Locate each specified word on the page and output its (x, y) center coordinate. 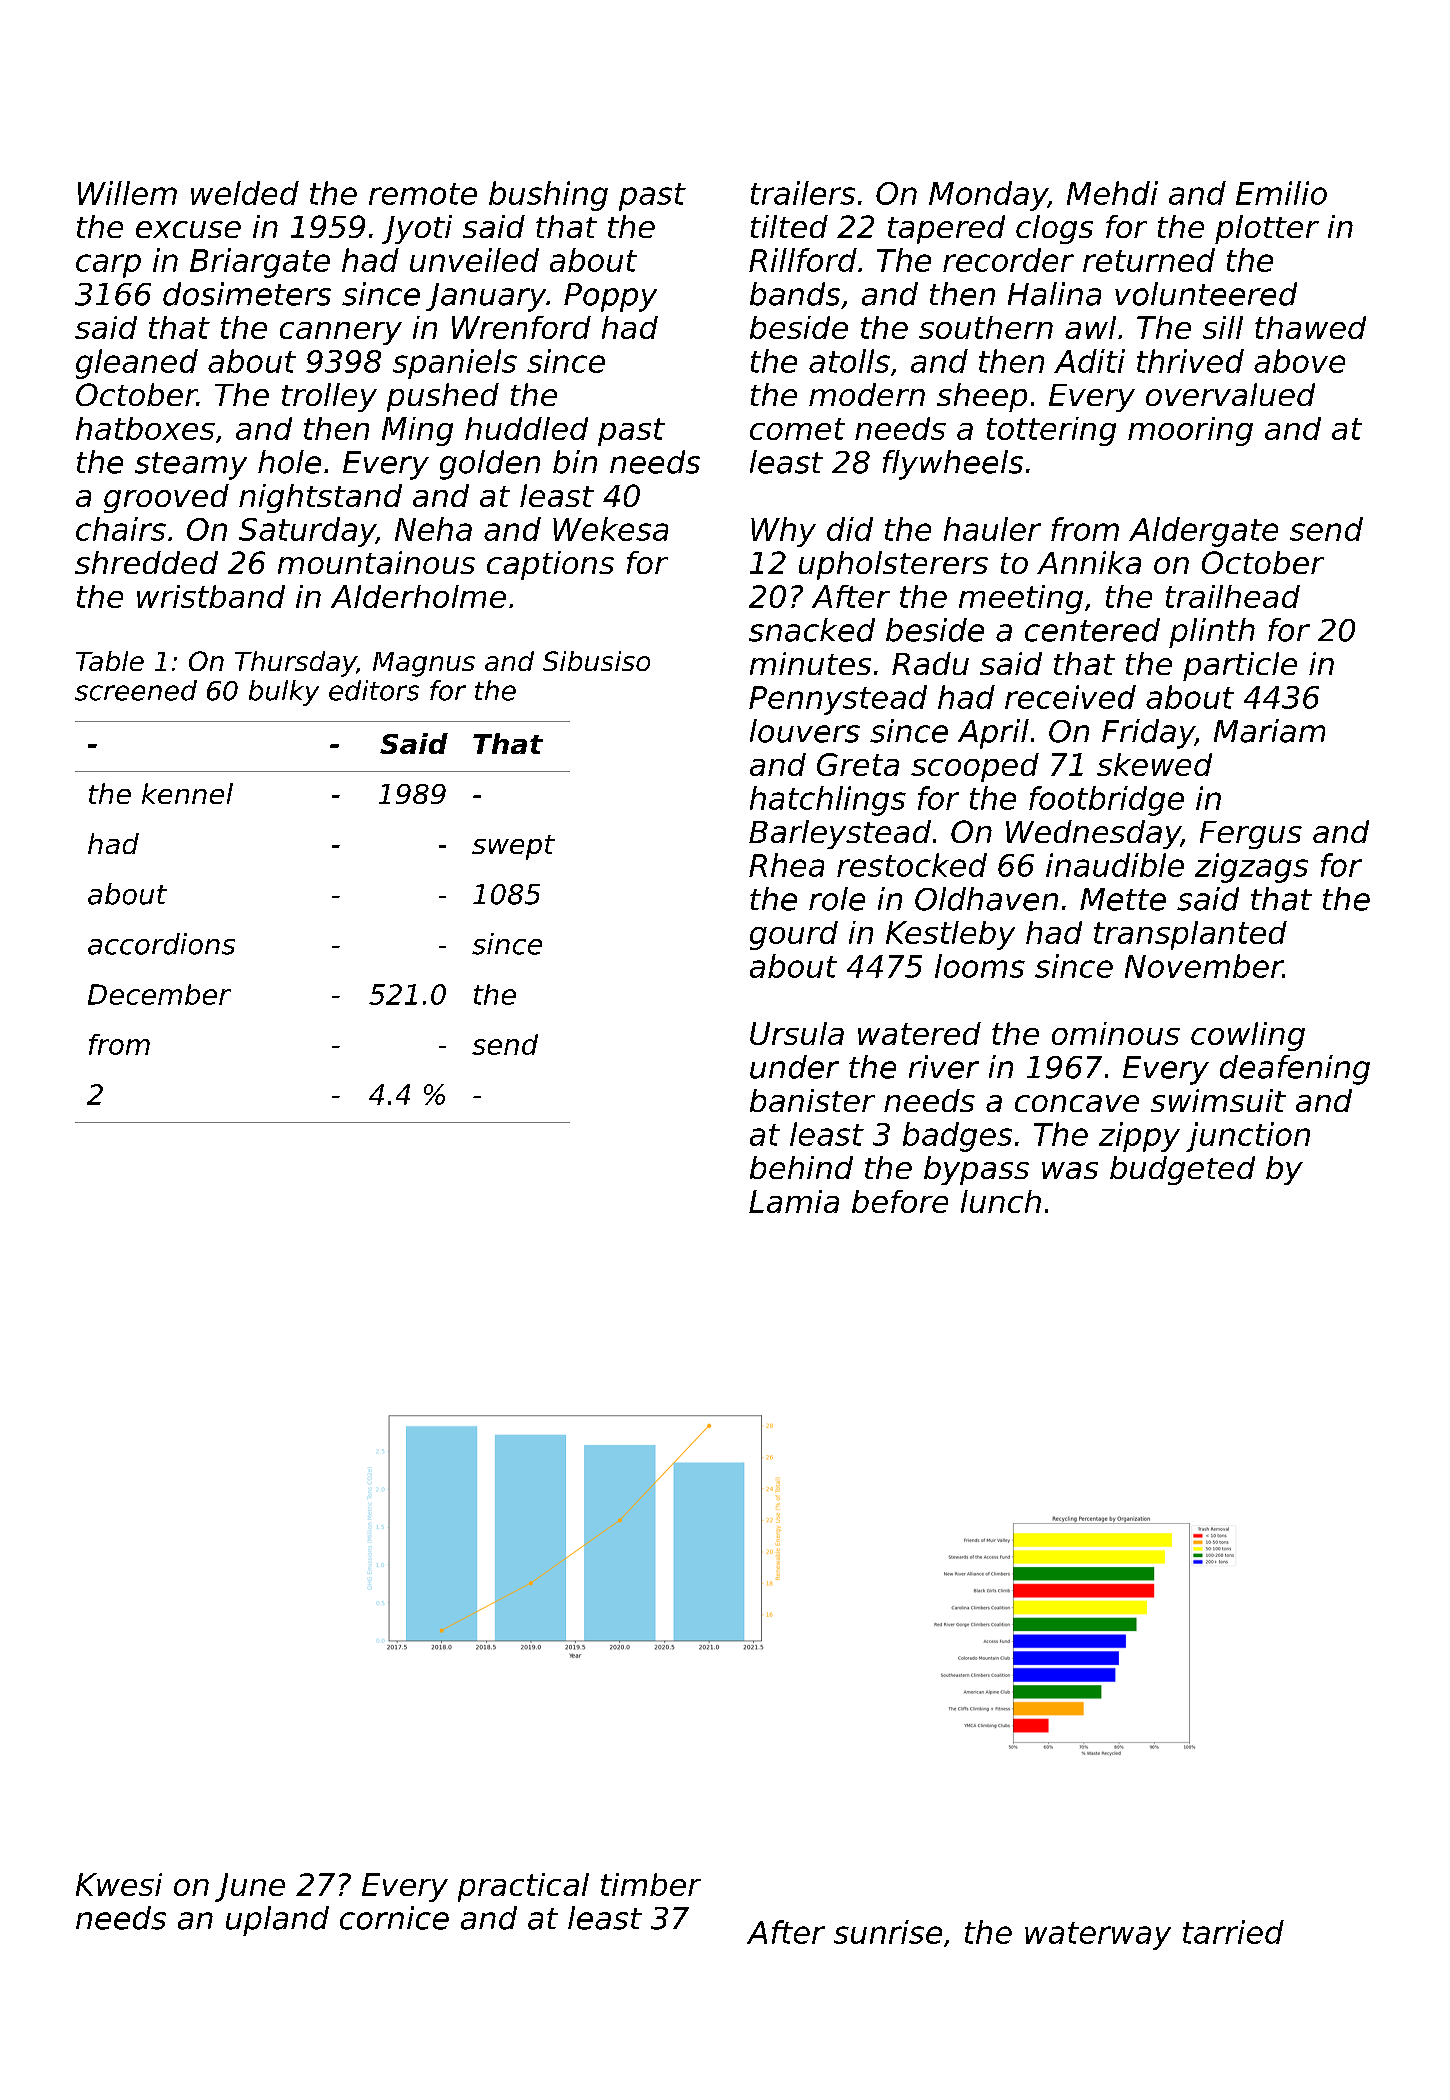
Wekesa (610, 529)
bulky (284, 693)
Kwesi (119, 1884)
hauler (992, 529)
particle (1240, 666)
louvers (805, 731)
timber (651, 1884)
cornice (394, 1918)
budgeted (1182, 1170)
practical (523, 1887)
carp (108, 266)
